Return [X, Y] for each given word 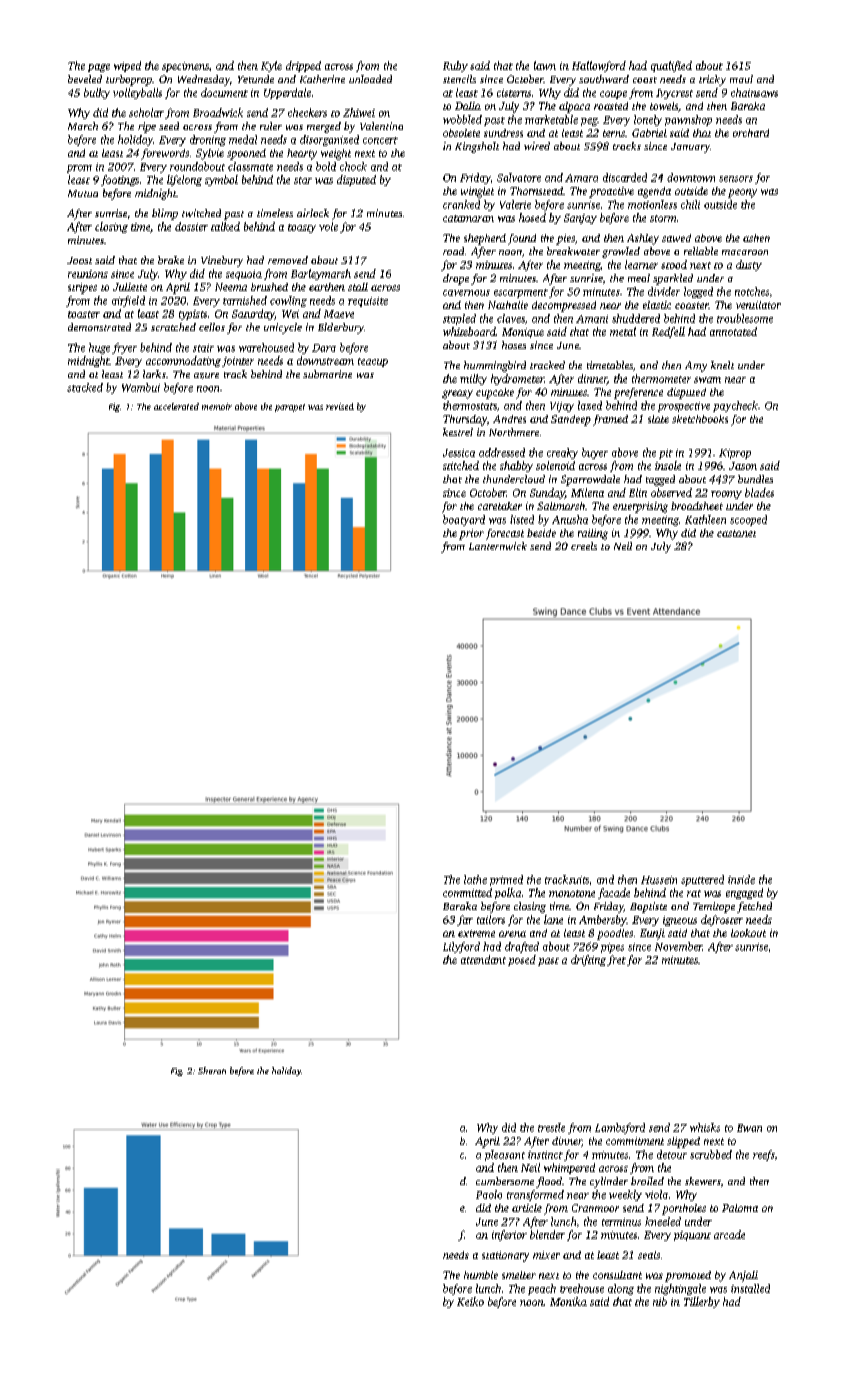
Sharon [212, 1070]
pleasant [505, 1155]
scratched [173, 327]
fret [616, 960]
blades [759, 492]
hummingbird [495, 366]
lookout [748, 933]
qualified [671, 66]
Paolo [489, 1194]
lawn [545, 65]
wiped [127, 66]
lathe [475, 879]
